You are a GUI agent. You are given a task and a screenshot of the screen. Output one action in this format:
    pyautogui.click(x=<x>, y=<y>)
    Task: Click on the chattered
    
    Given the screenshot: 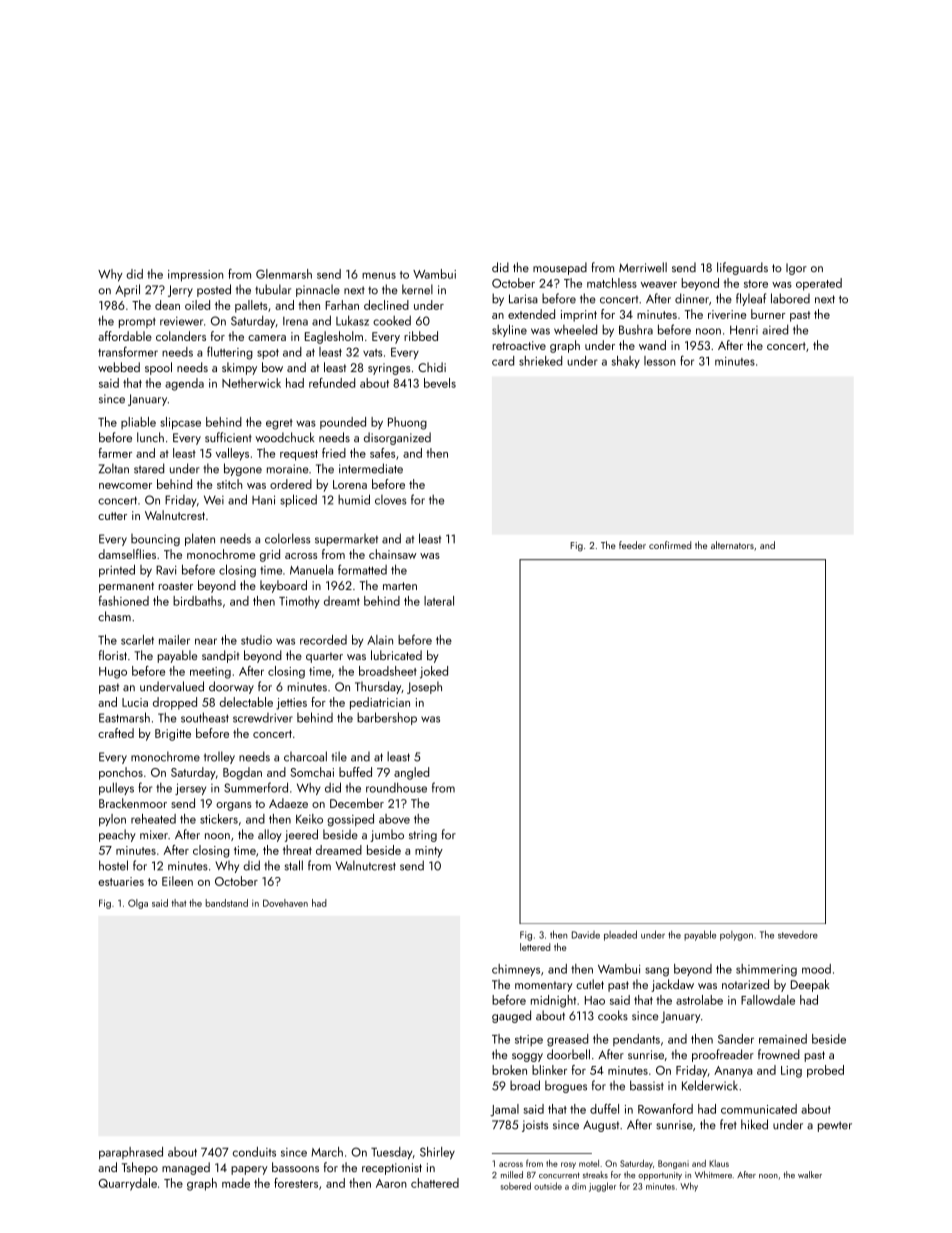 What is the action you would take?
    pyautogui.click(x=435, y=1183)
